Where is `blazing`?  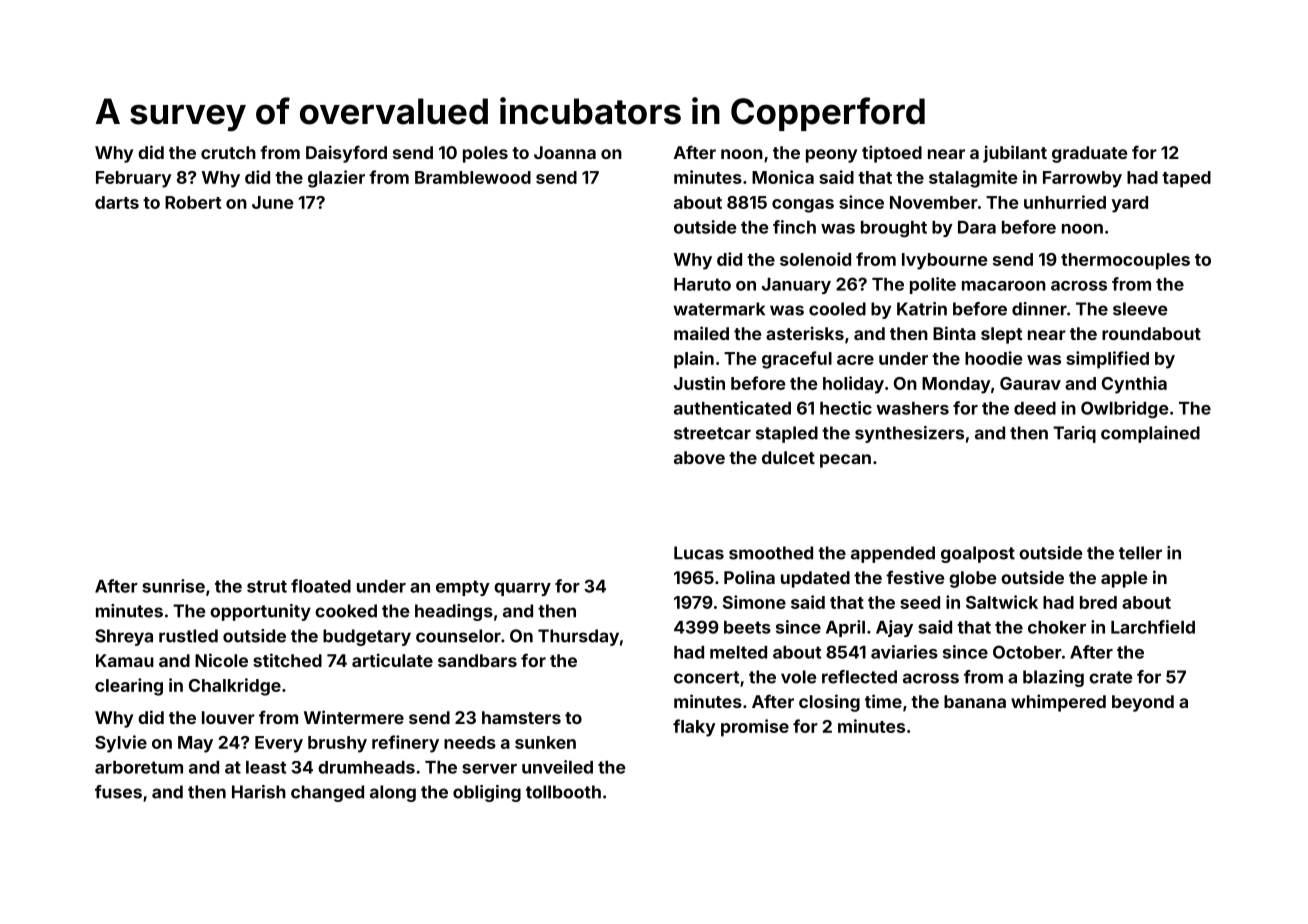 blazing is located at coordinates (1053, 678).
